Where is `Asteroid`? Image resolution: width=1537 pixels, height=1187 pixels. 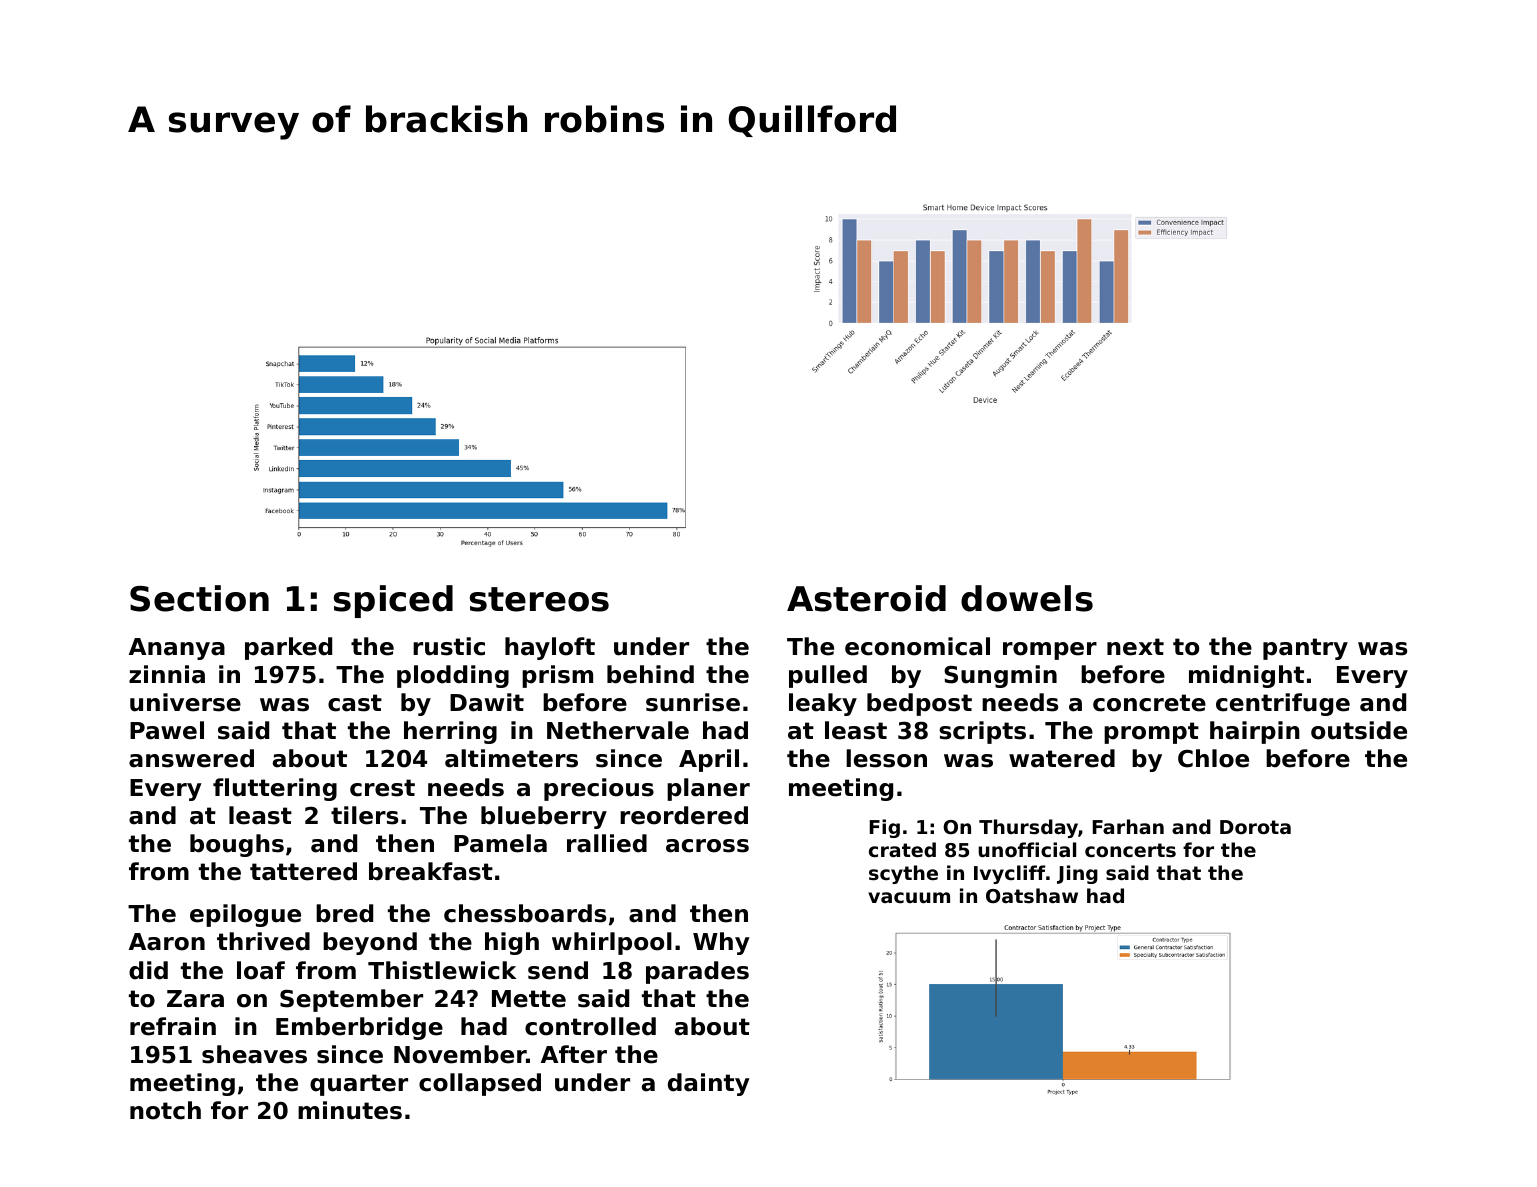 Asteroid is located at coordinates (866, 598).
